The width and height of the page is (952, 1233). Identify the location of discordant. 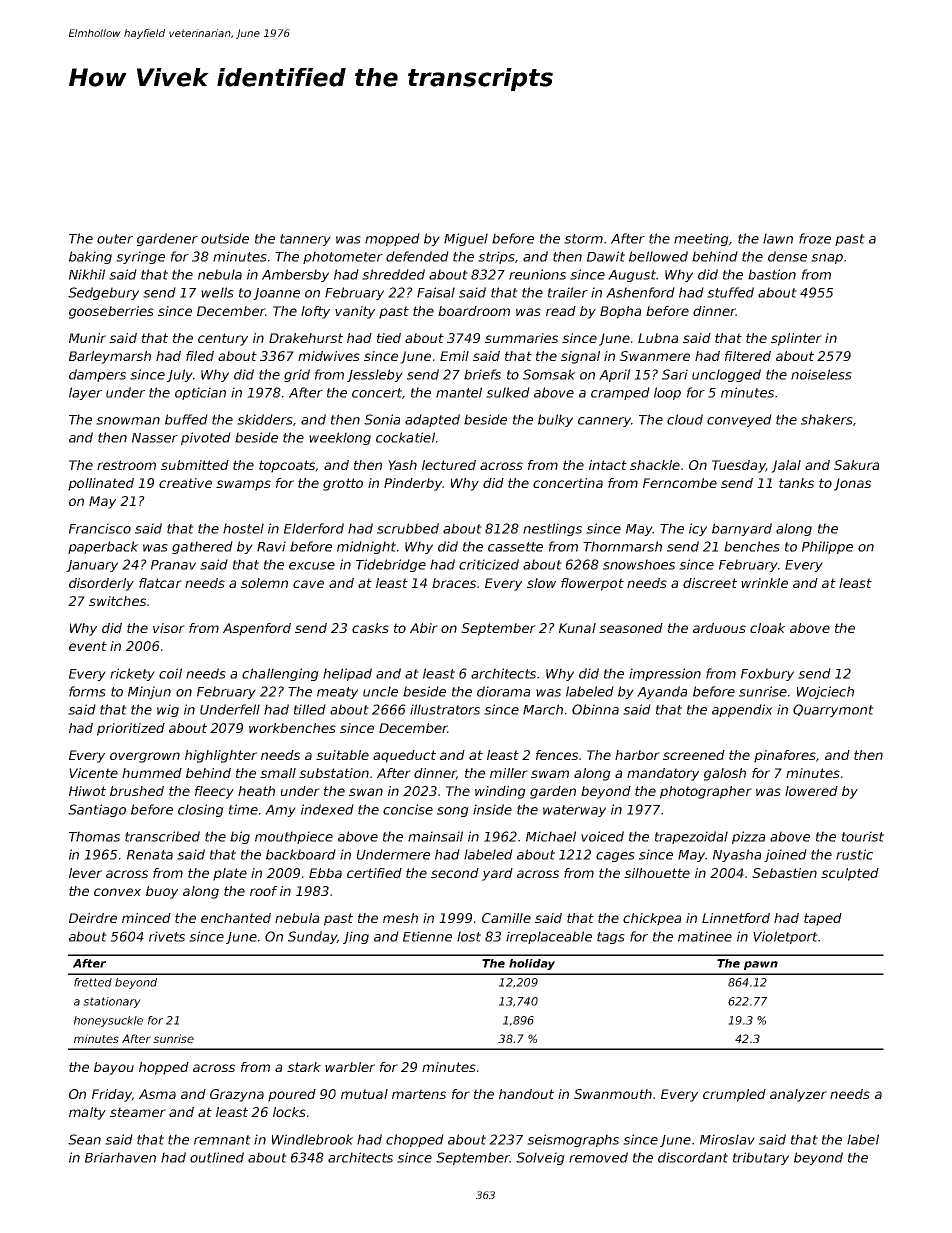
(693, 1157).
